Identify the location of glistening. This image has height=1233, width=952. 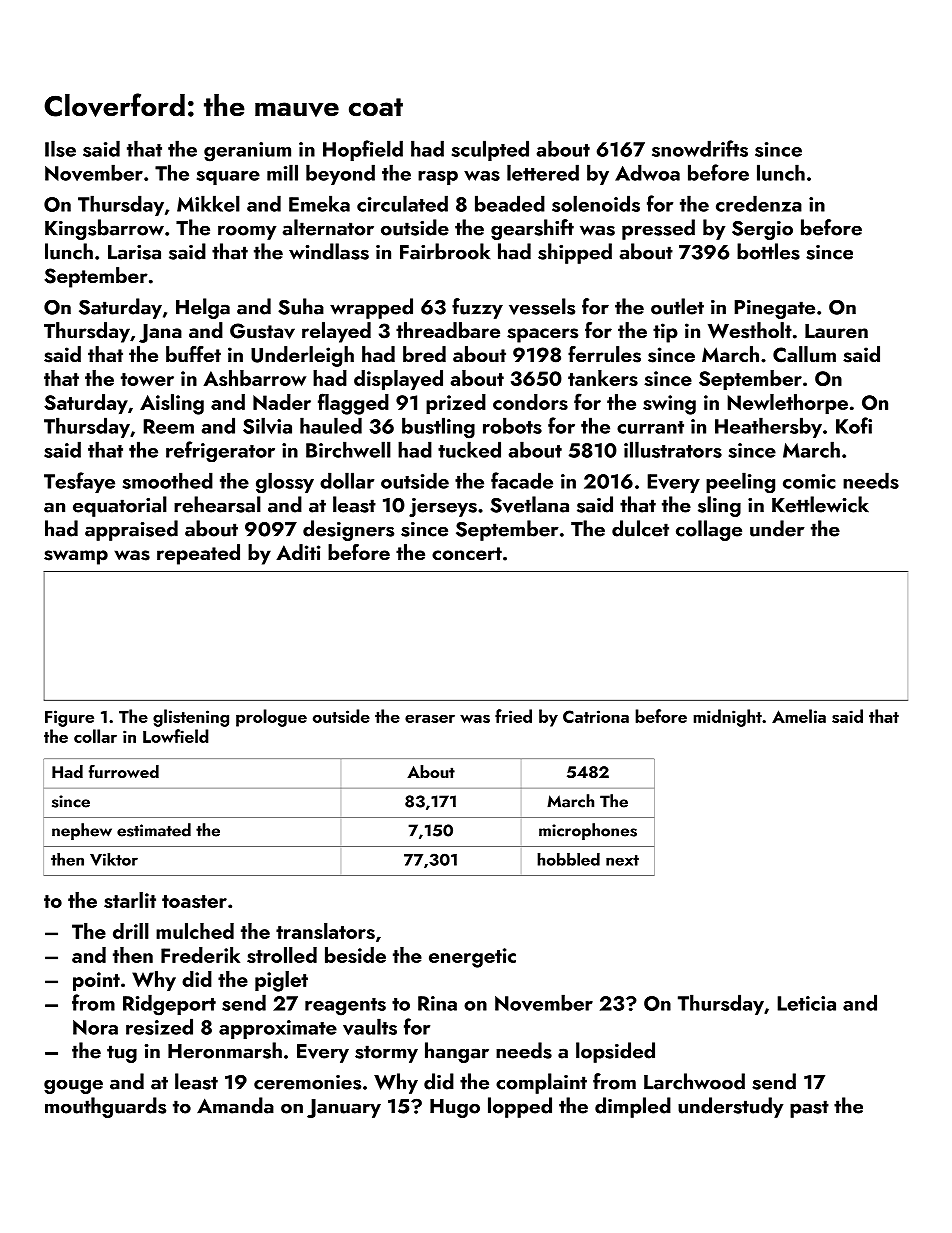
(191, 718).
